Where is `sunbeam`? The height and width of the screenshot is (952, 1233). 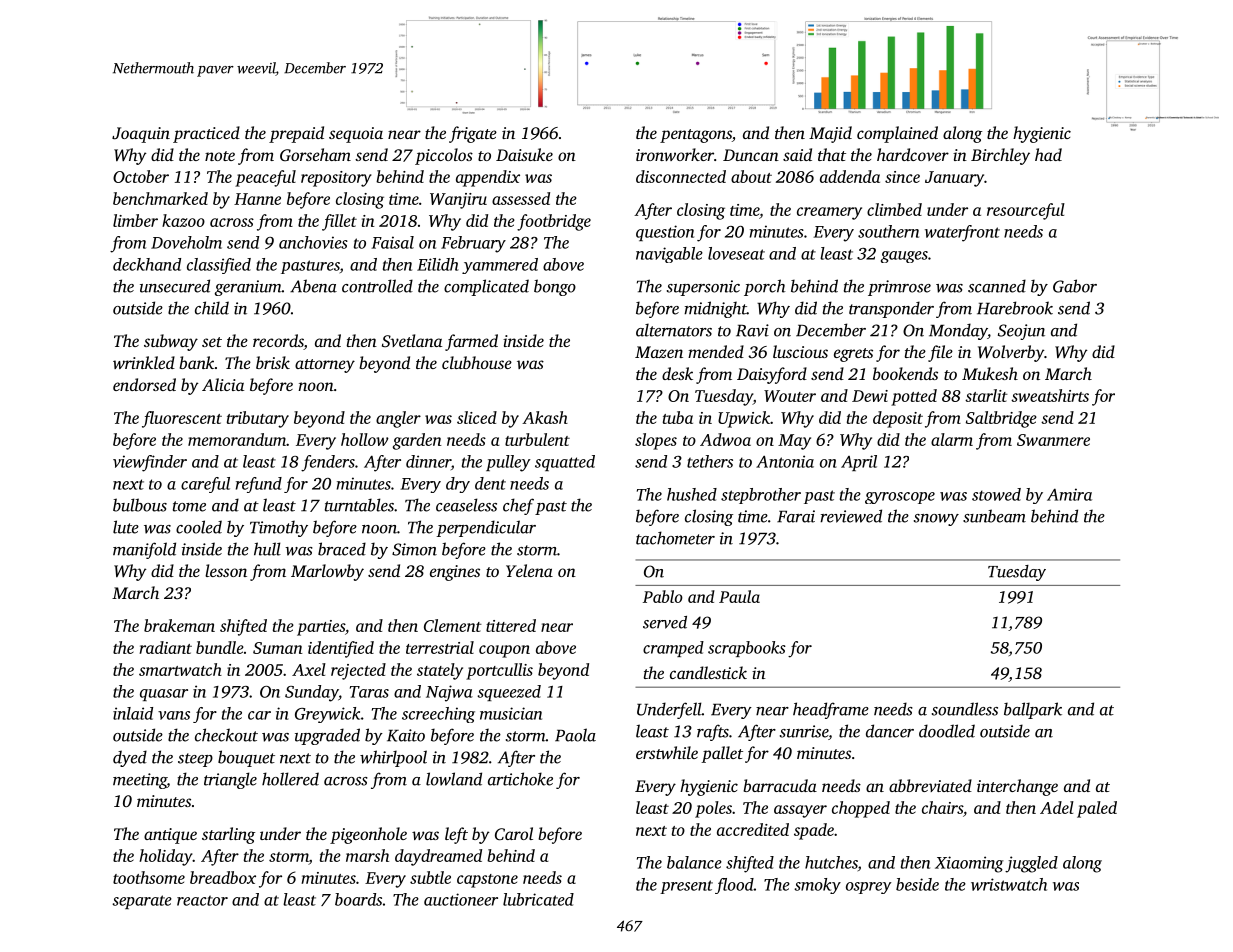
sunbeam is located at coordinates (994, 516).
